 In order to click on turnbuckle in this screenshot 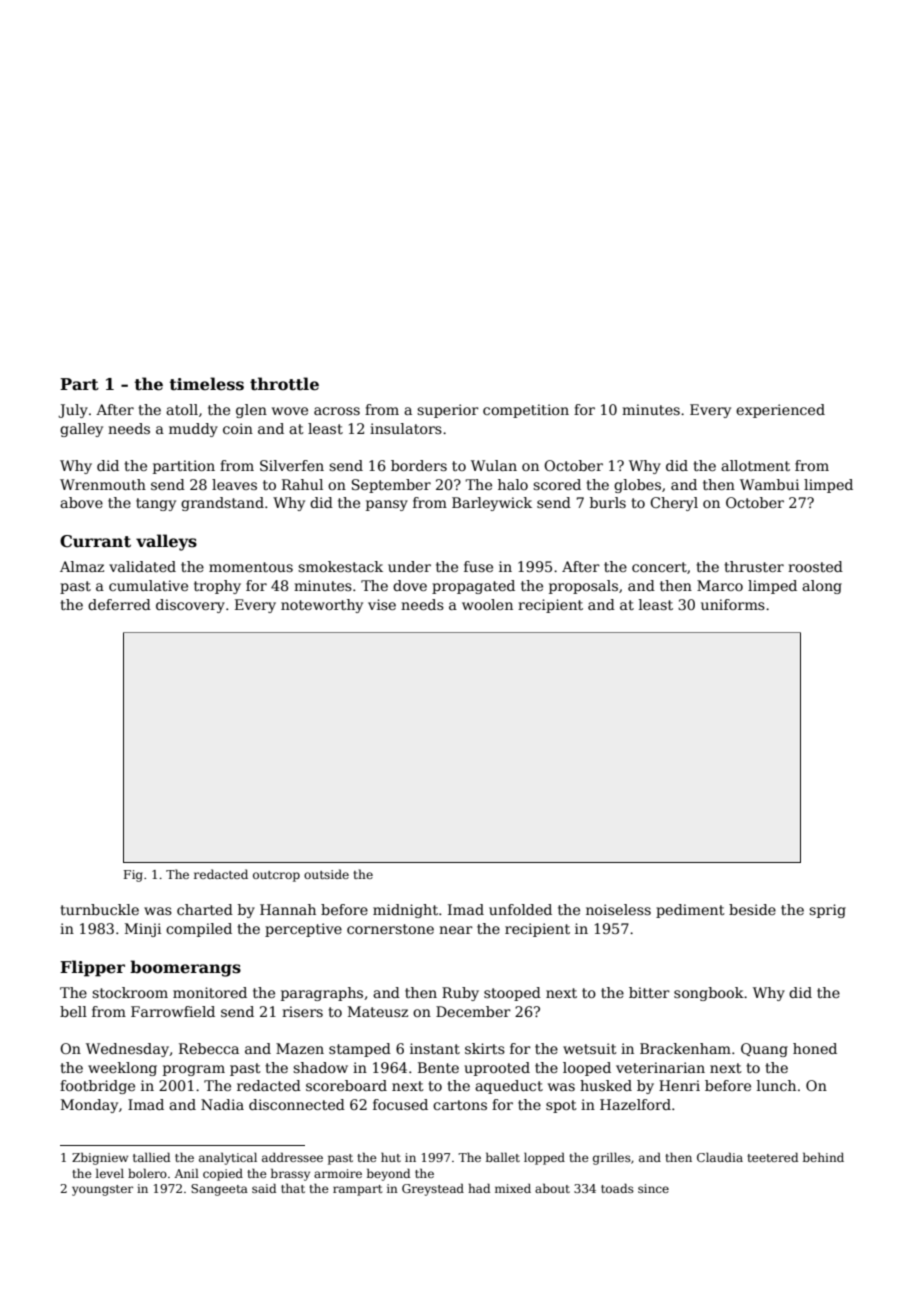, I will do `click(99, 909)`.
